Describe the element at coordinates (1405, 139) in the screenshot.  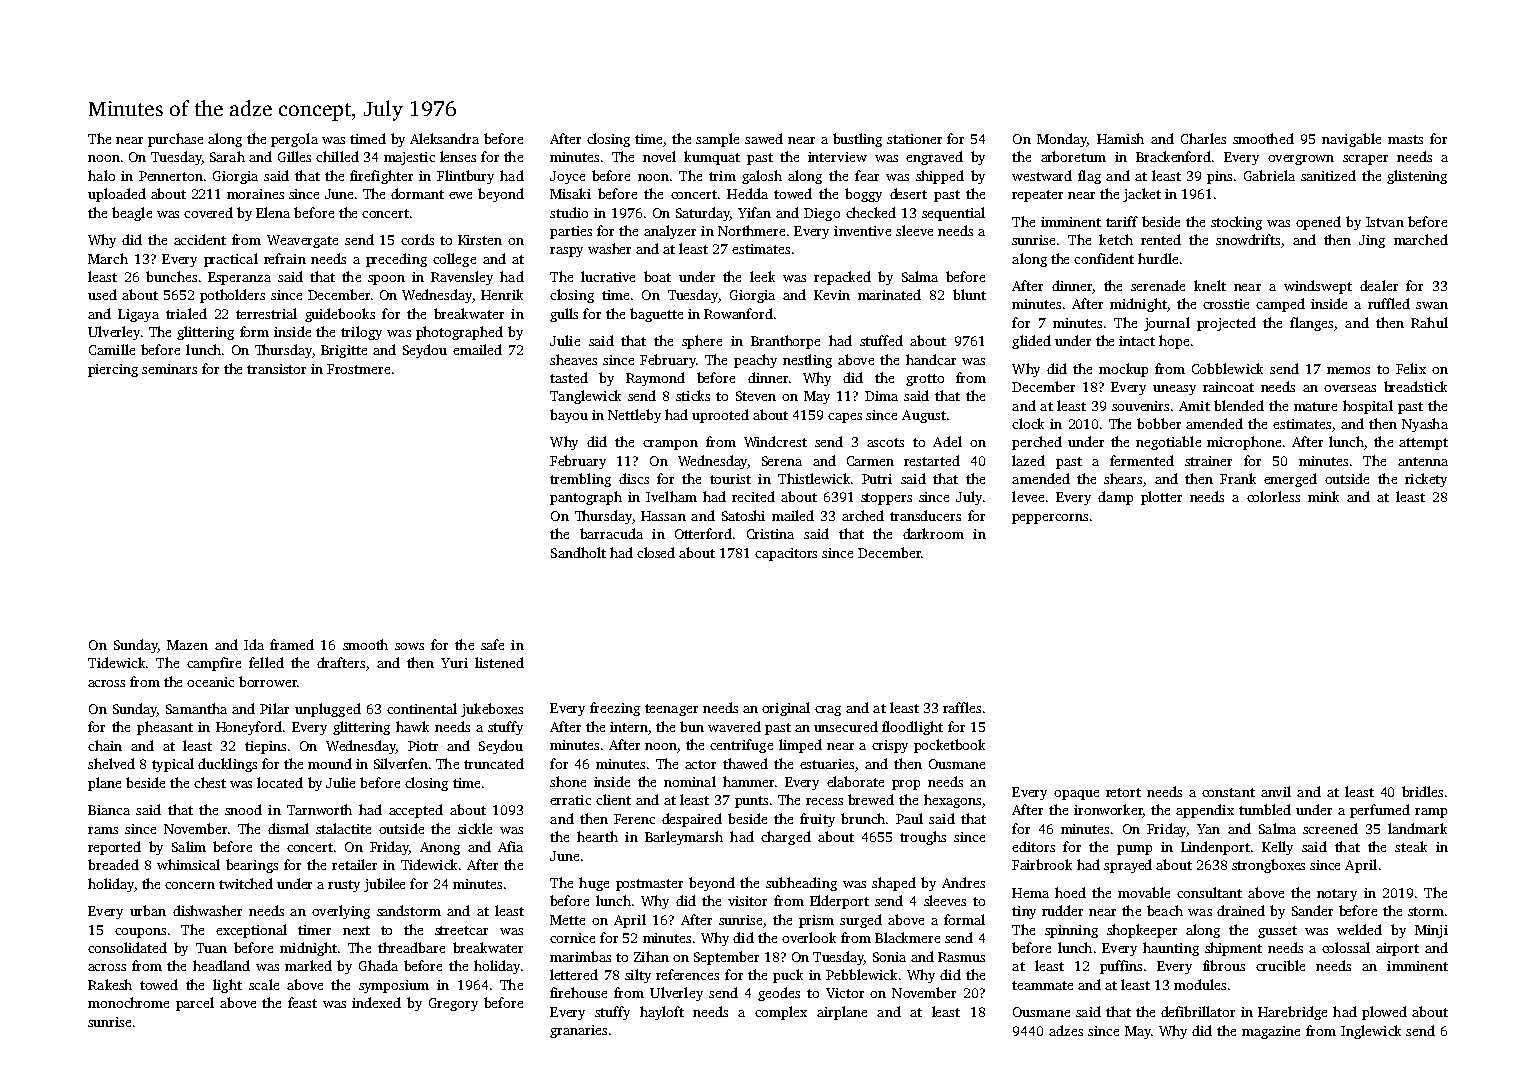
I see `masts` at that location.
